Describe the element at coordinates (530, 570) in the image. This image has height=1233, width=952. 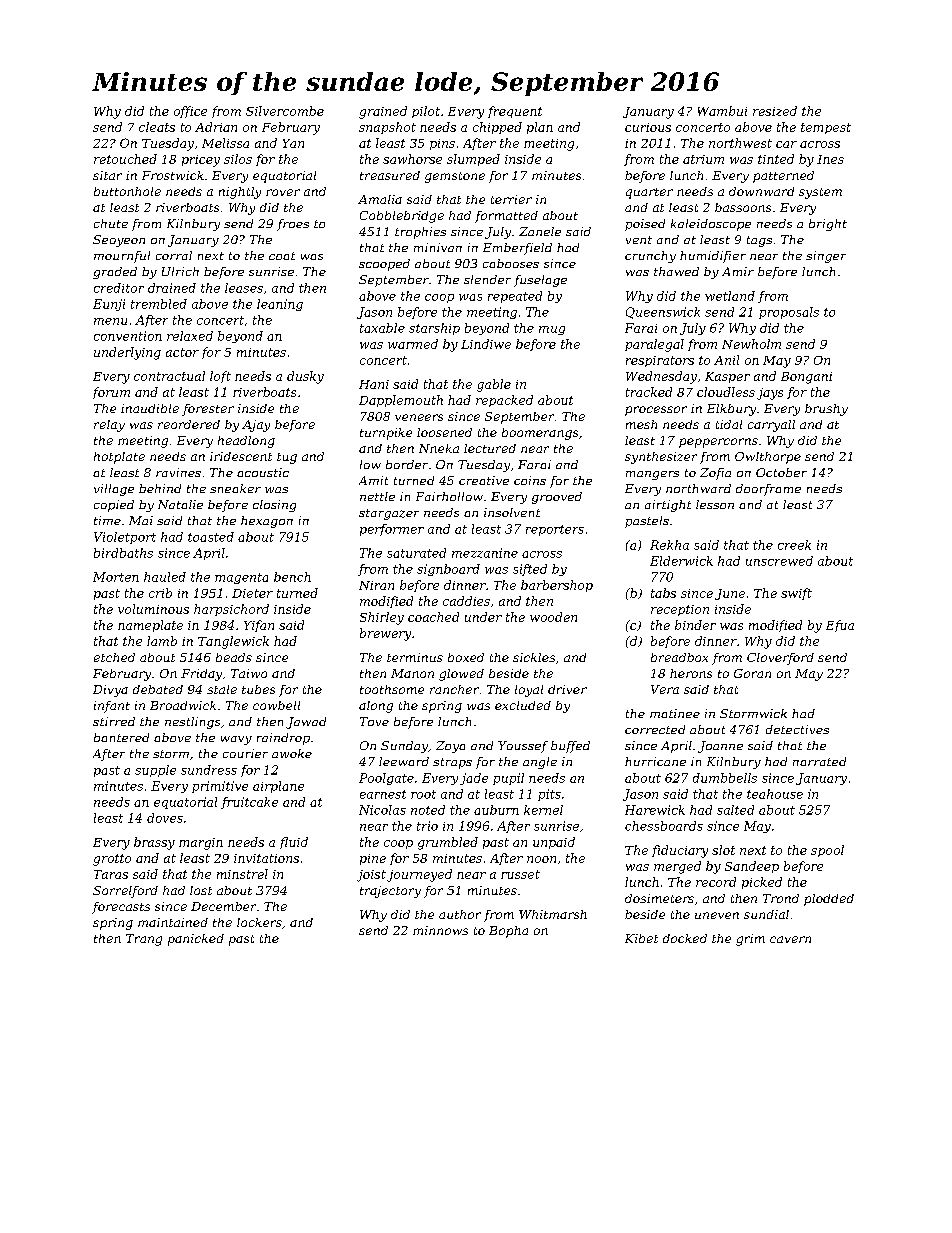
I see `sifted` at that location.
